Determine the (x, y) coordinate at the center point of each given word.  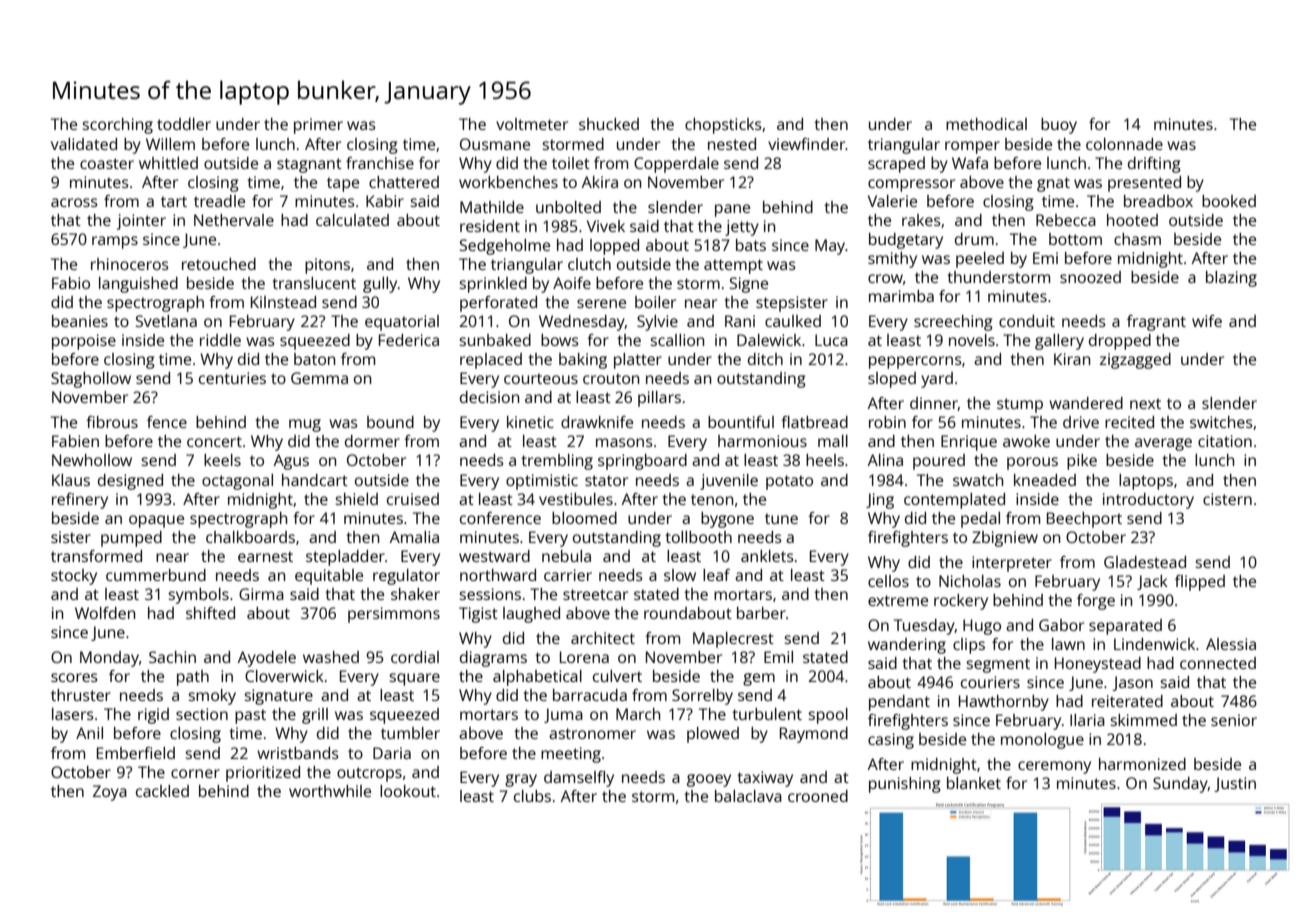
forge (1096, 602)
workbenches (508, 182)
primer (318, 126)
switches (1221, 422)
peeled (980, 260)
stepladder (345, 558)
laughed (531, 615)
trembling (557, 462)
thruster (81, 695)
